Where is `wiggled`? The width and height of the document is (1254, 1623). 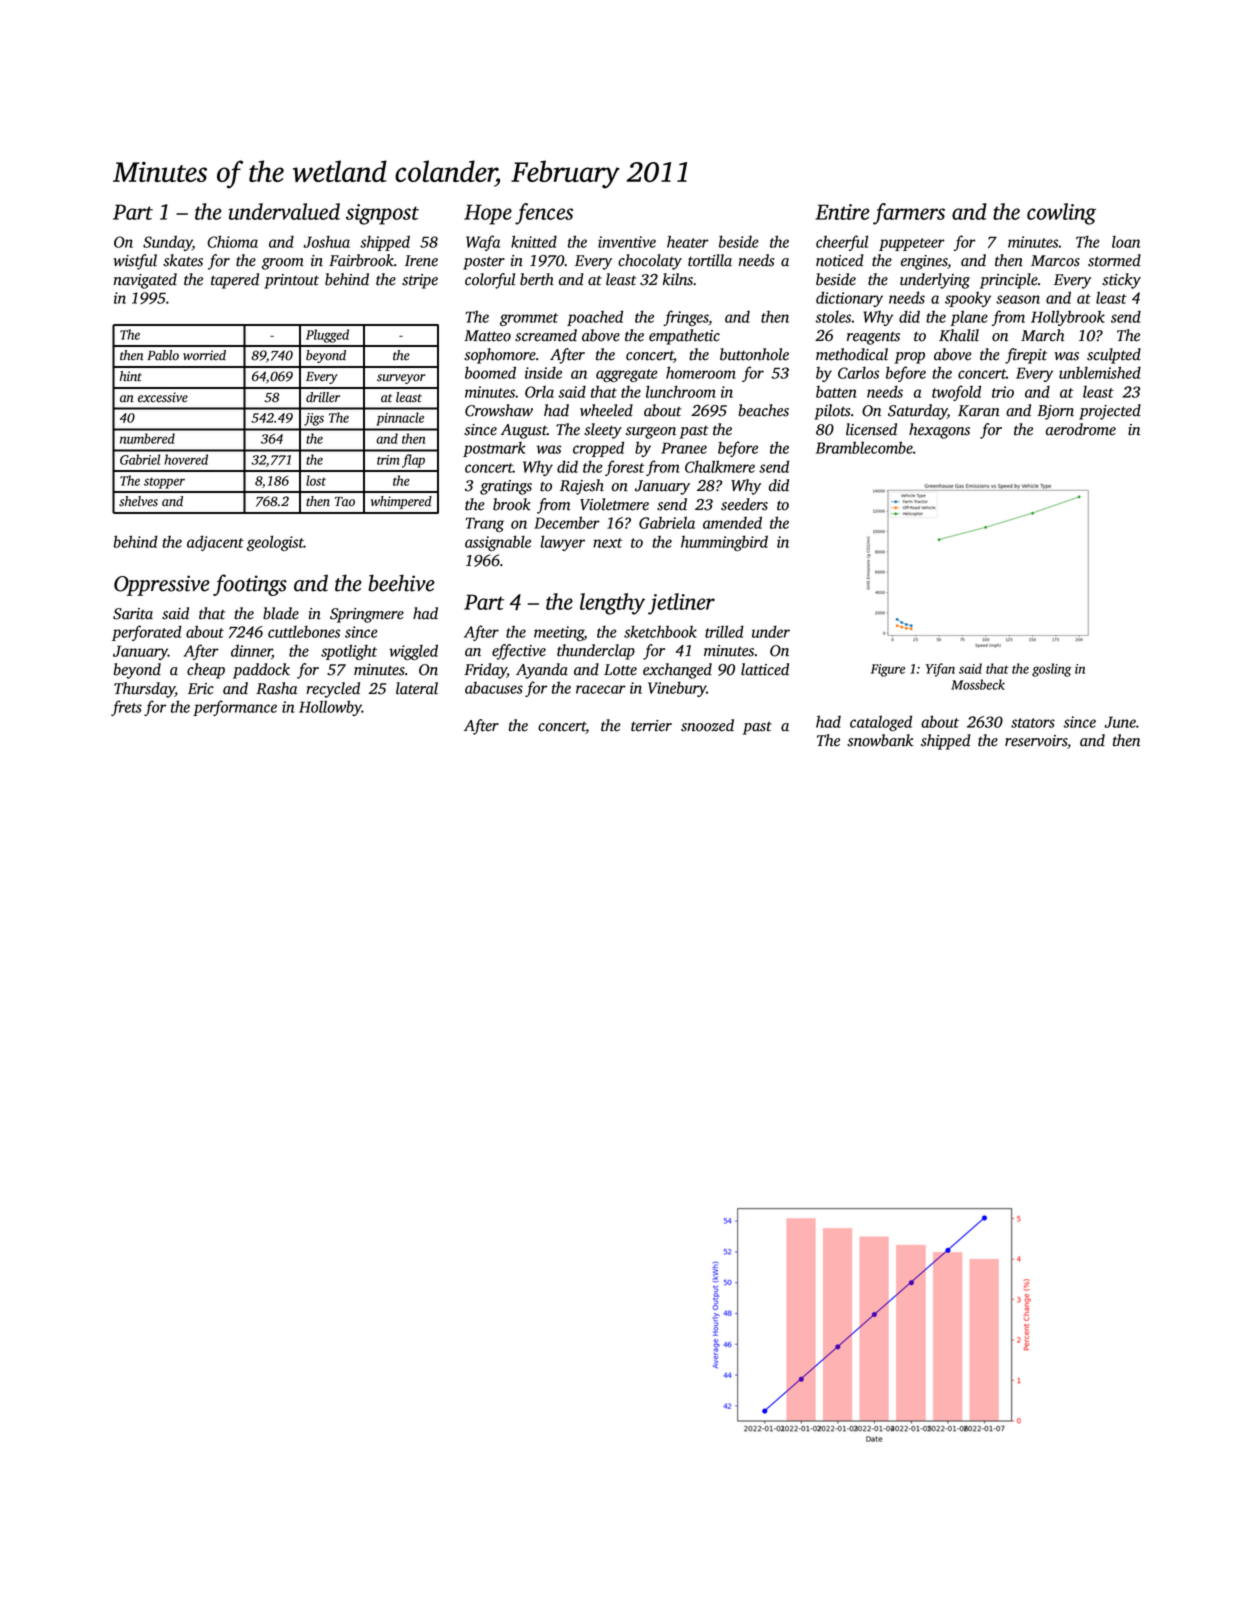 wiggled is located at coordinates (413, 652).
